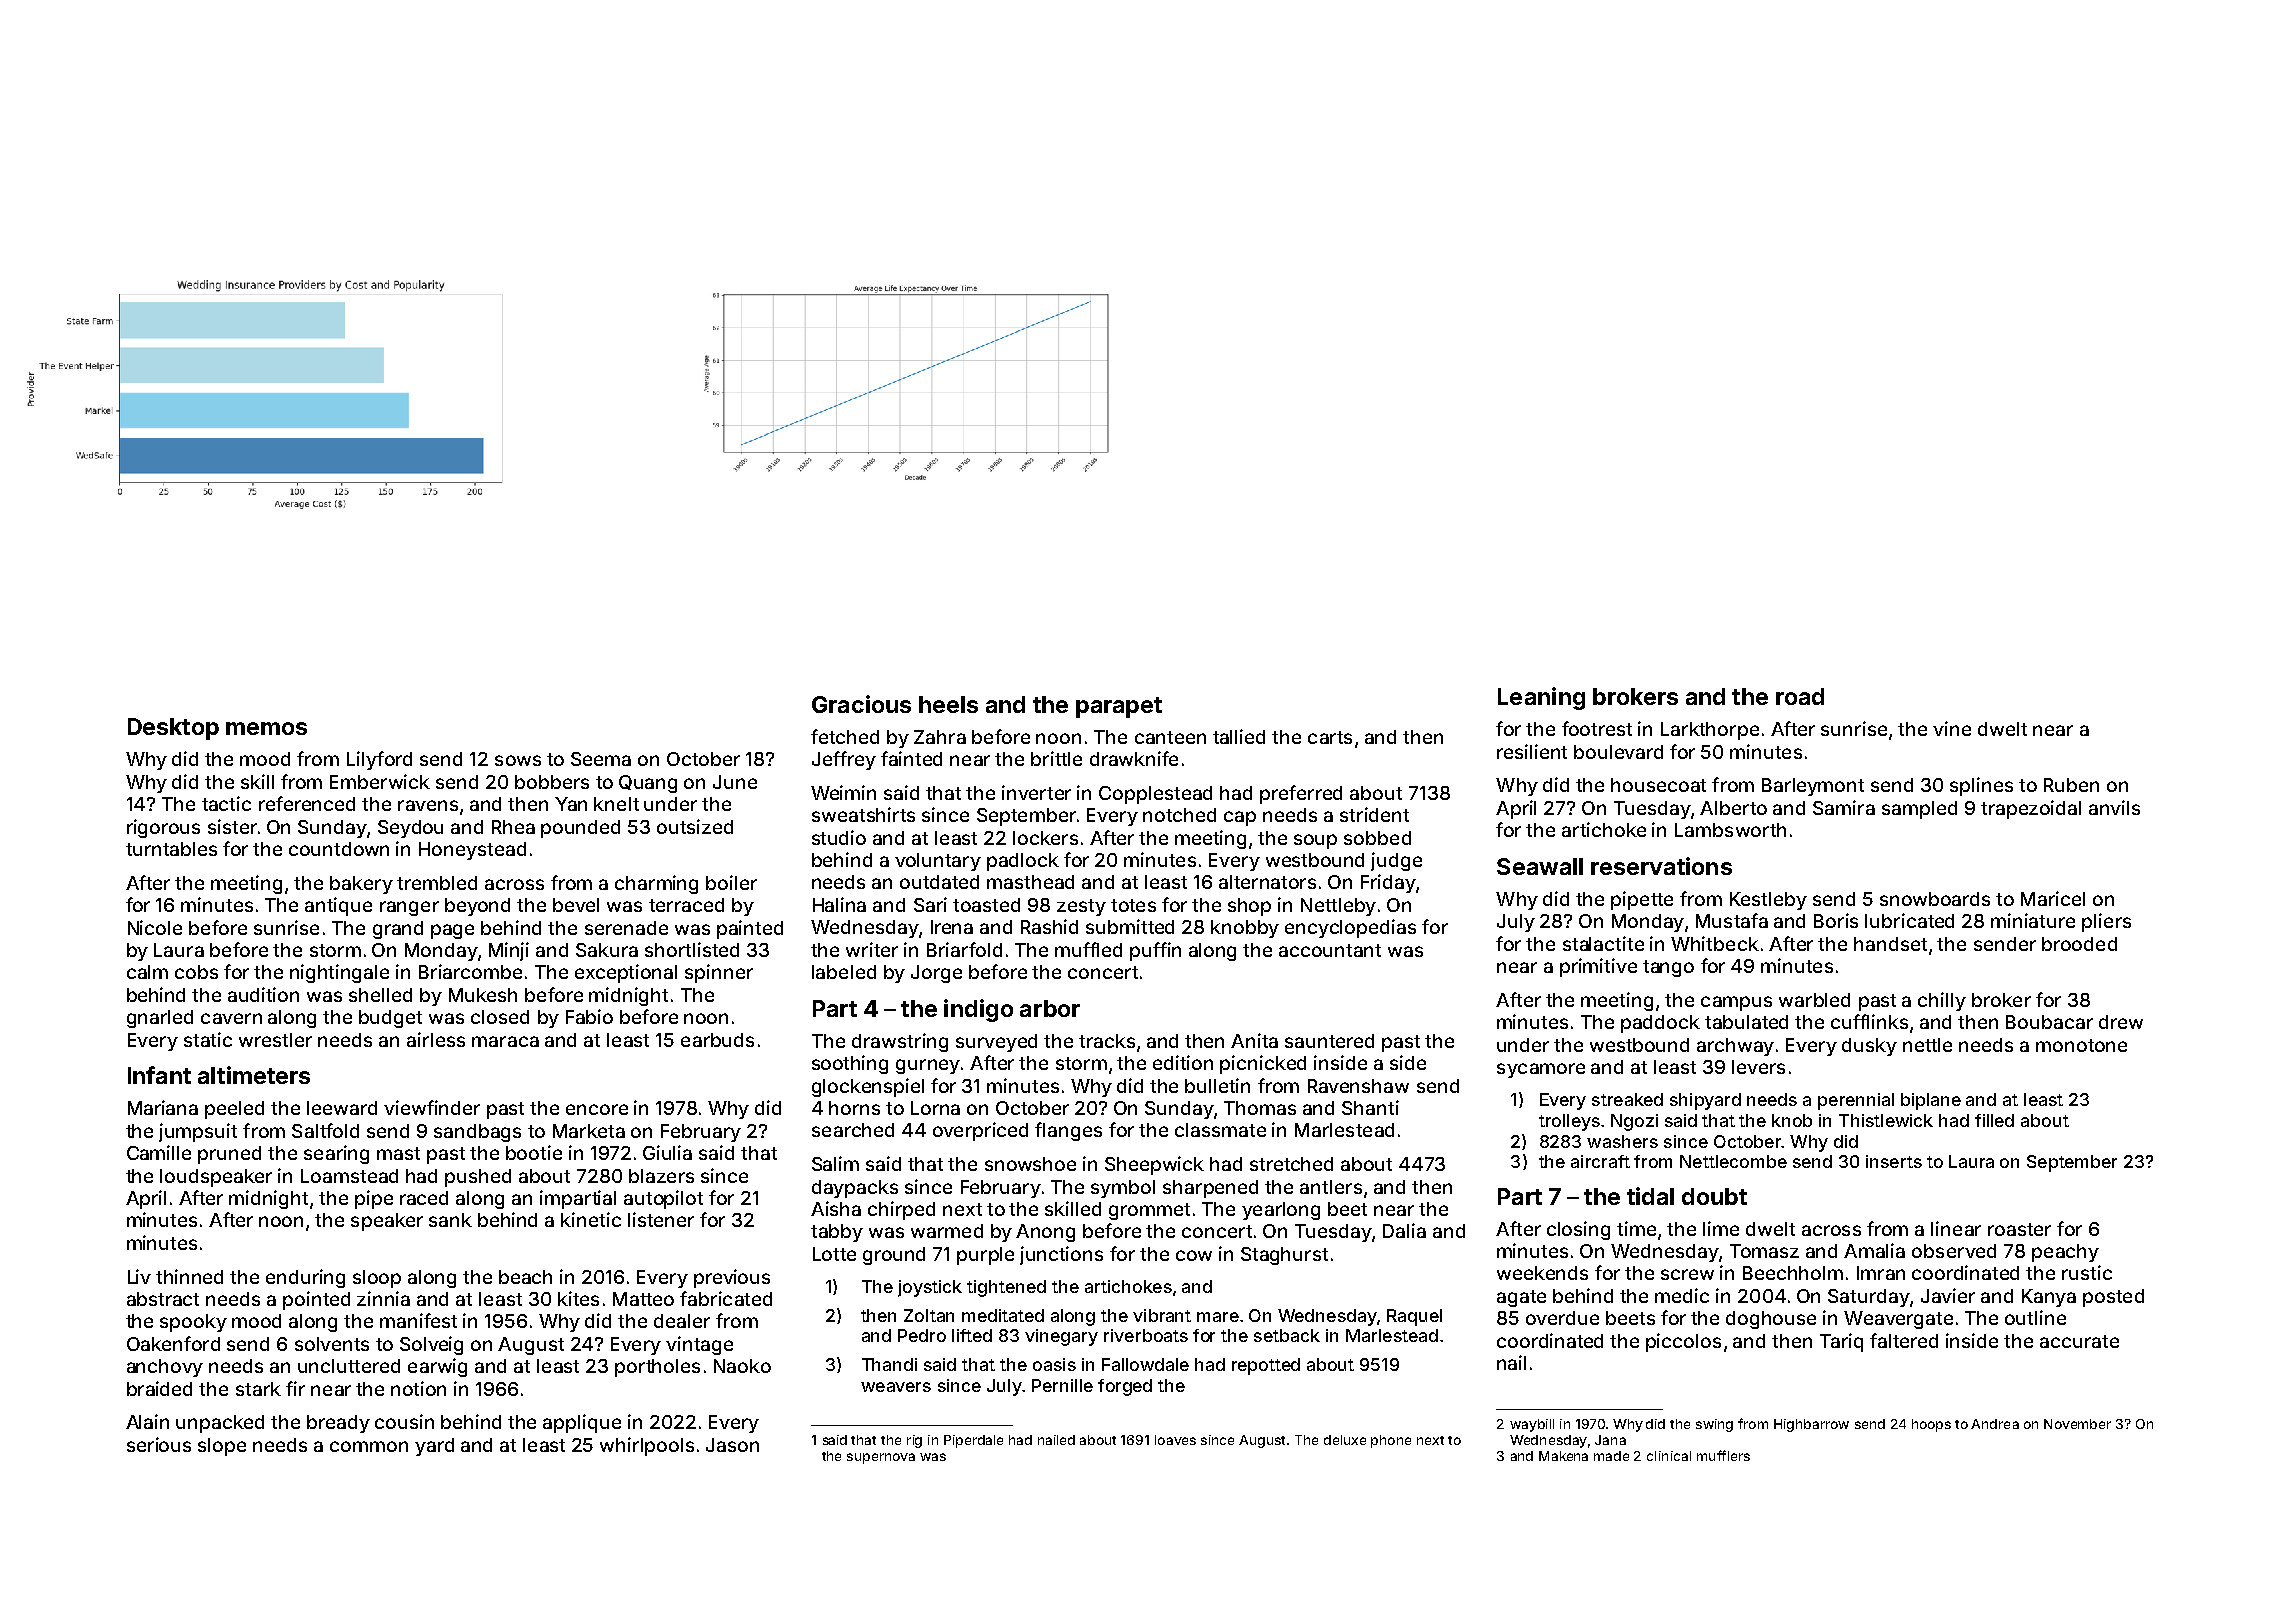 Image resolution: width=2282 pixels, height=1614 pixels. Describe the element at coordinates (861, 704) in the screenshot. I see `Gracious` at that location.
